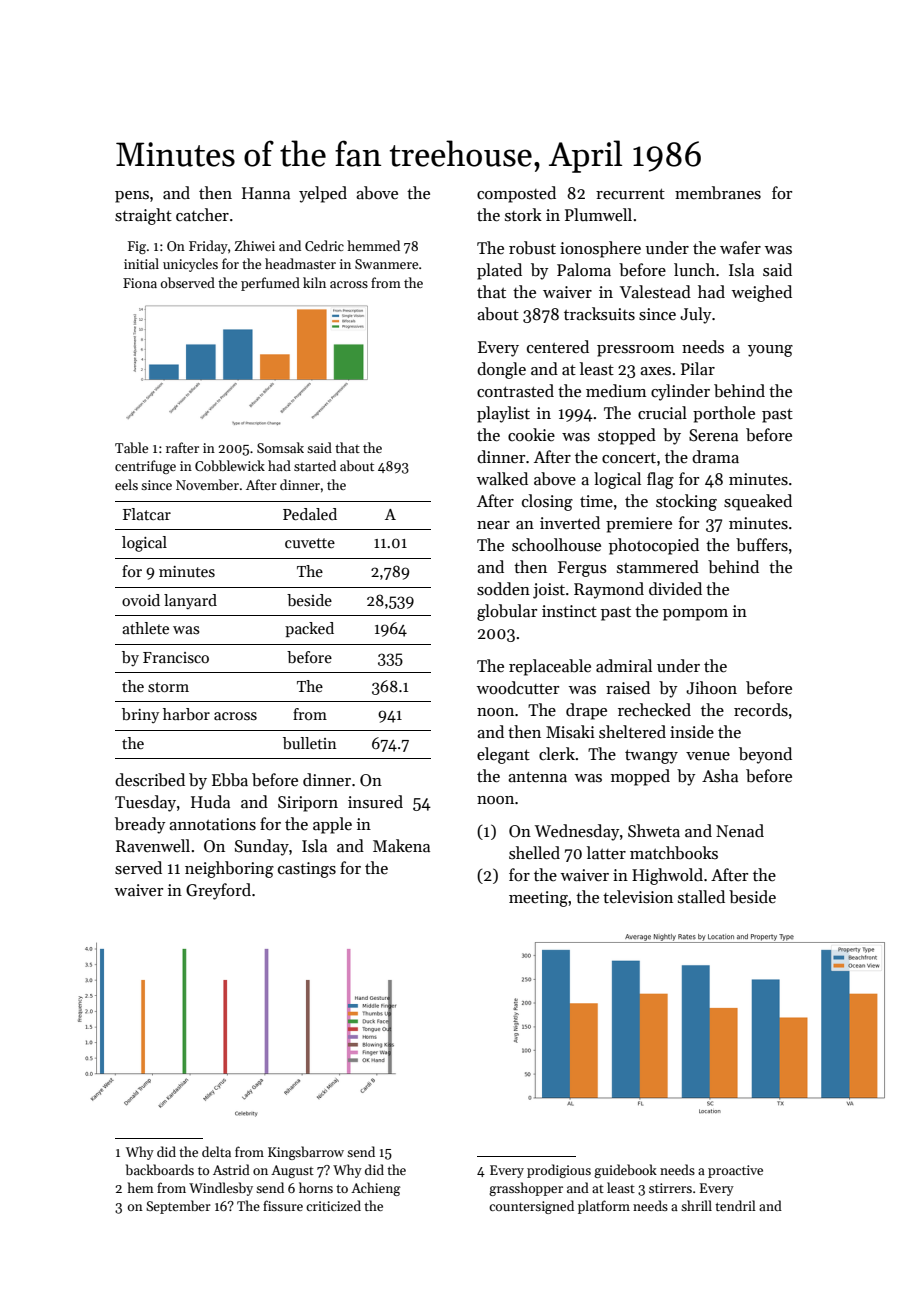 The height and width of the screenshot is (1316, 908). I want to click on kiln, so click(314, 282).
